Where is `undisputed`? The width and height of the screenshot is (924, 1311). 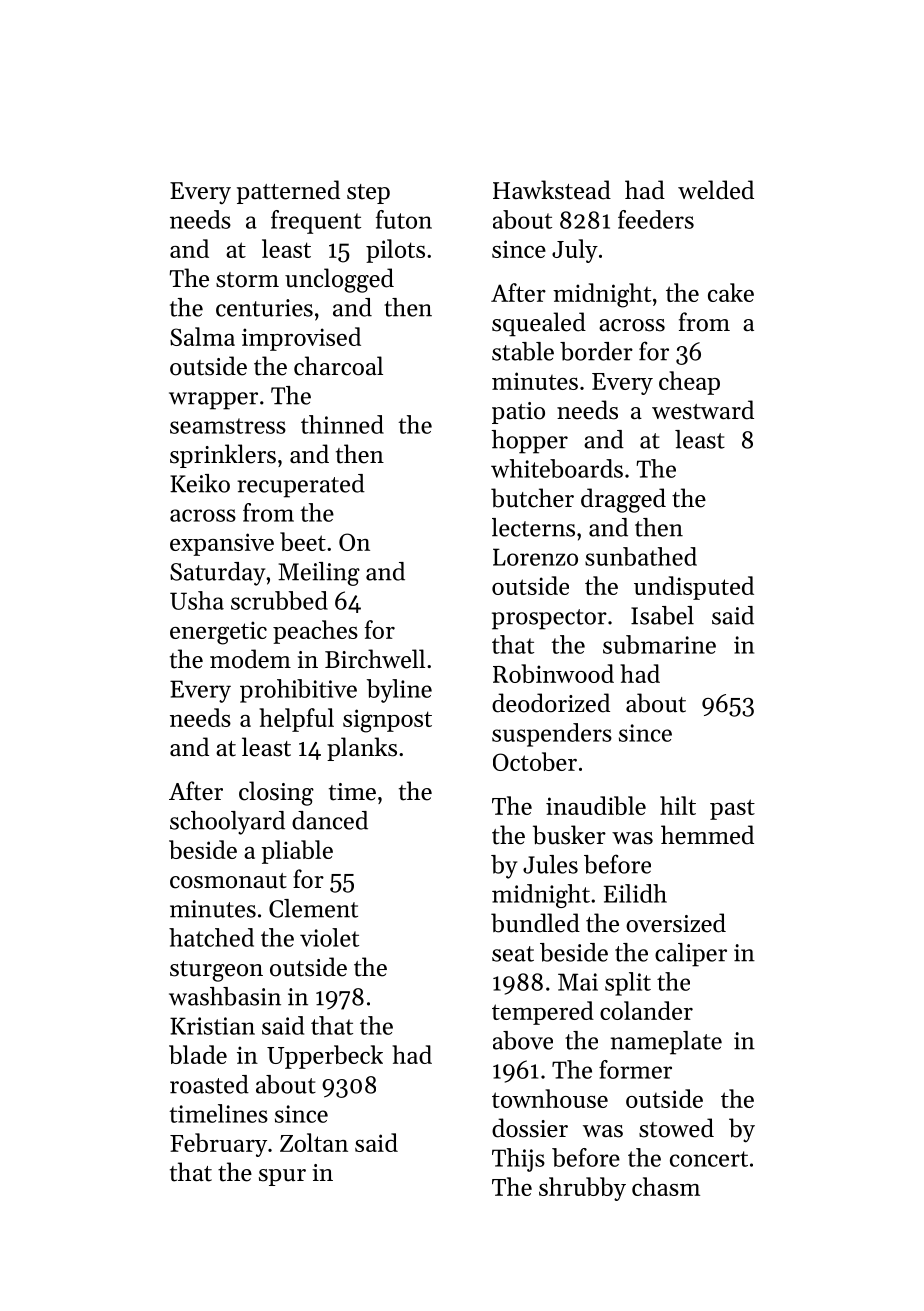
undisputed is located at coordinates (694, 588).
